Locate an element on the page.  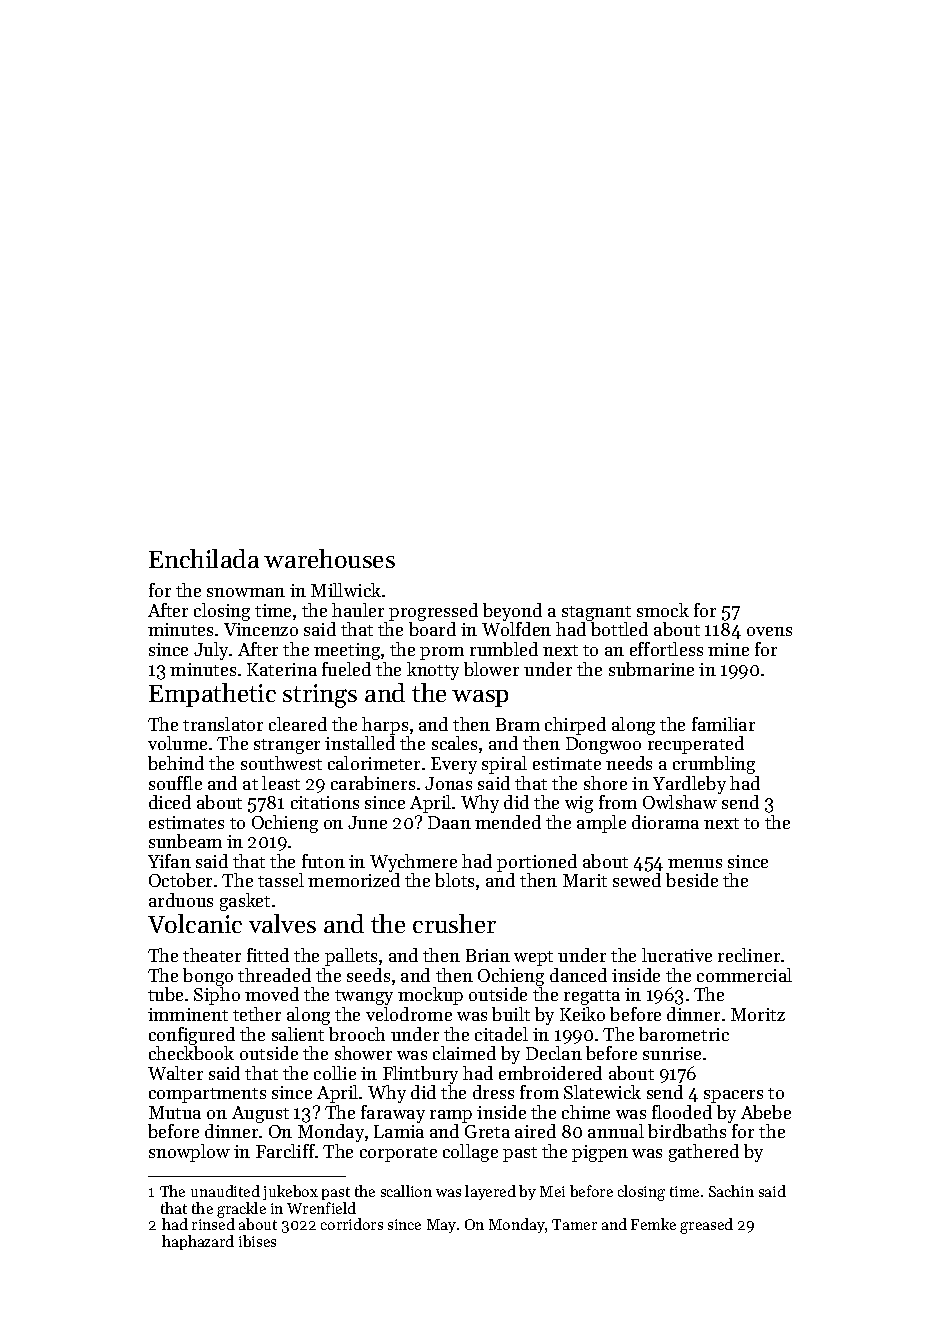
ovens is located at coordinates (769, 631).
